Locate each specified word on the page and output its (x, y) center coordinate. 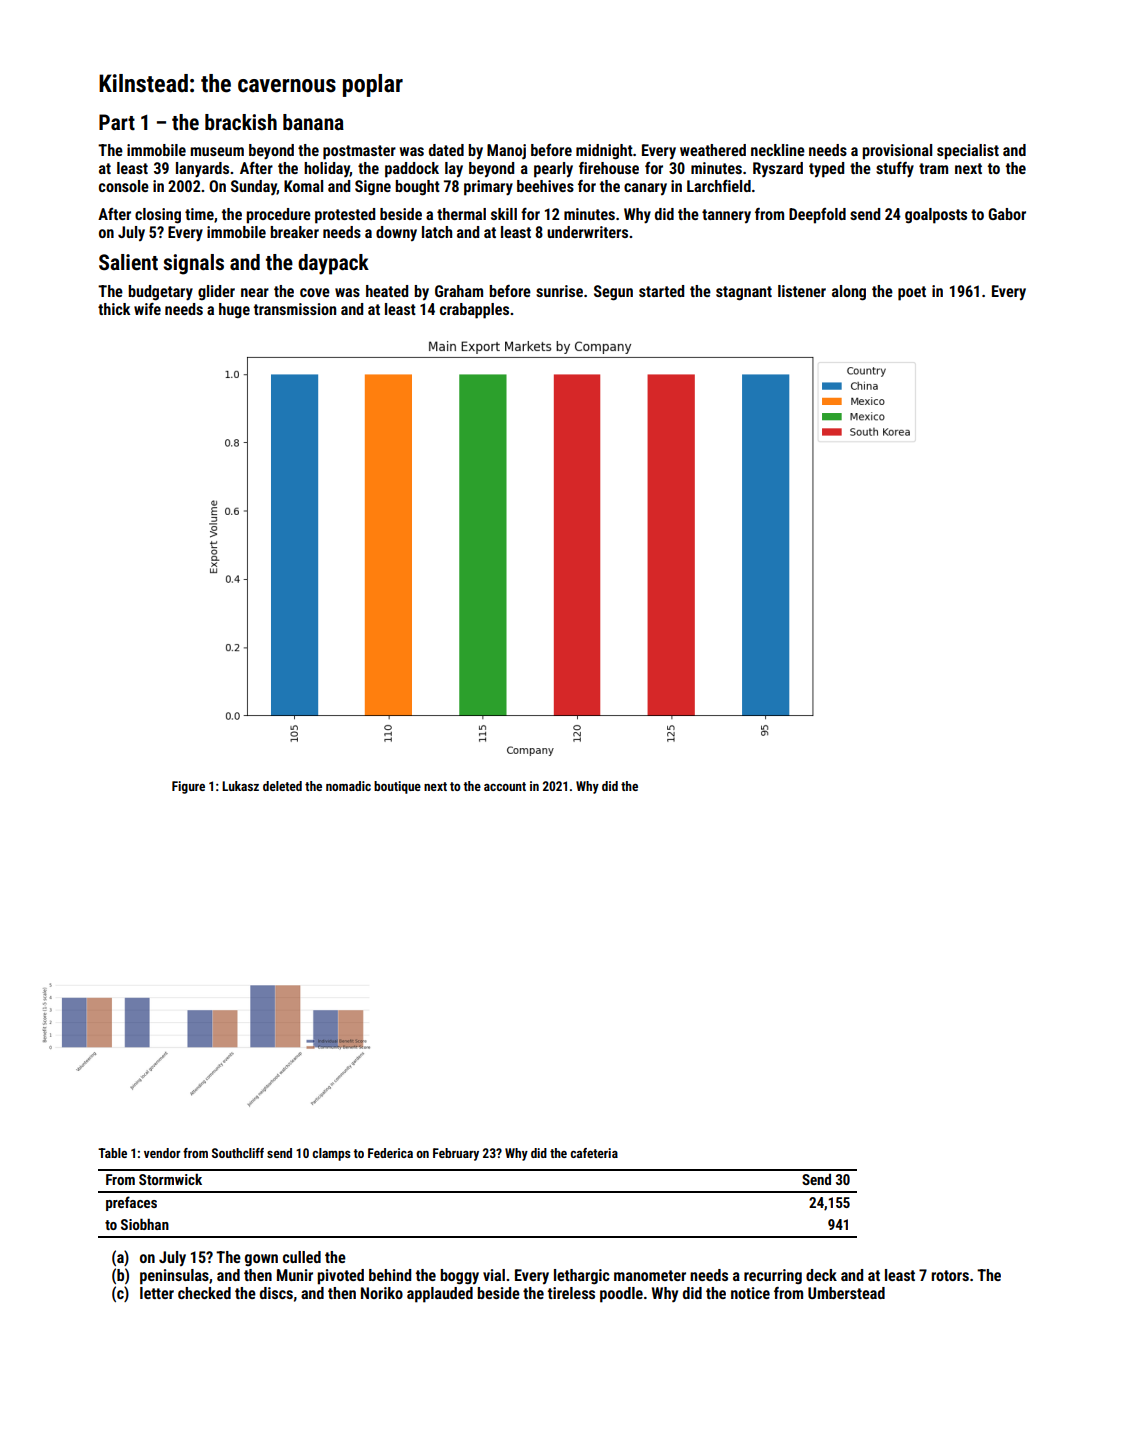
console (124, 186)
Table (112, 1153)
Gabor (1007, 214)
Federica (390, 1153)
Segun (613, 293)
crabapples (474, 311)
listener (802, 291)
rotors (950, 1275)
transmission (295, 309)
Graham (459, 291)
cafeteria (594, 1153)
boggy (459, 1277)
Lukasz (240, 786)
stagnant (744, 293)
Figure (188, 787)
